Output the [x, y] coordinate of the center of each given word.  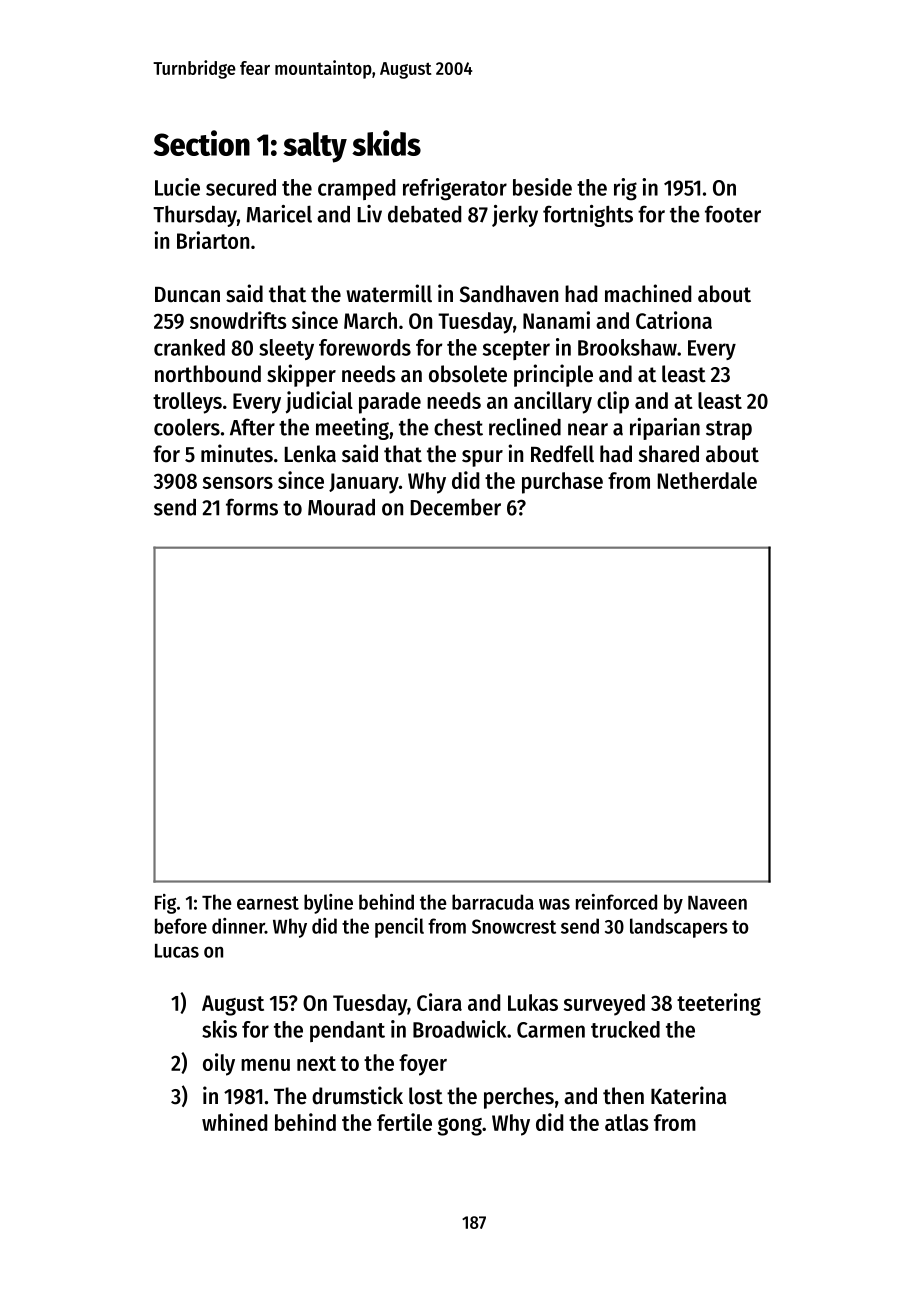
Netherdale [707, 480]
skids [386, 143]
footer [733, 214]
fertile [404, 1122]
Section [202, 143]
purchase [562, 483]
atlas [626, 1122]
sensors [238, 483]
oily [219, 1064]
